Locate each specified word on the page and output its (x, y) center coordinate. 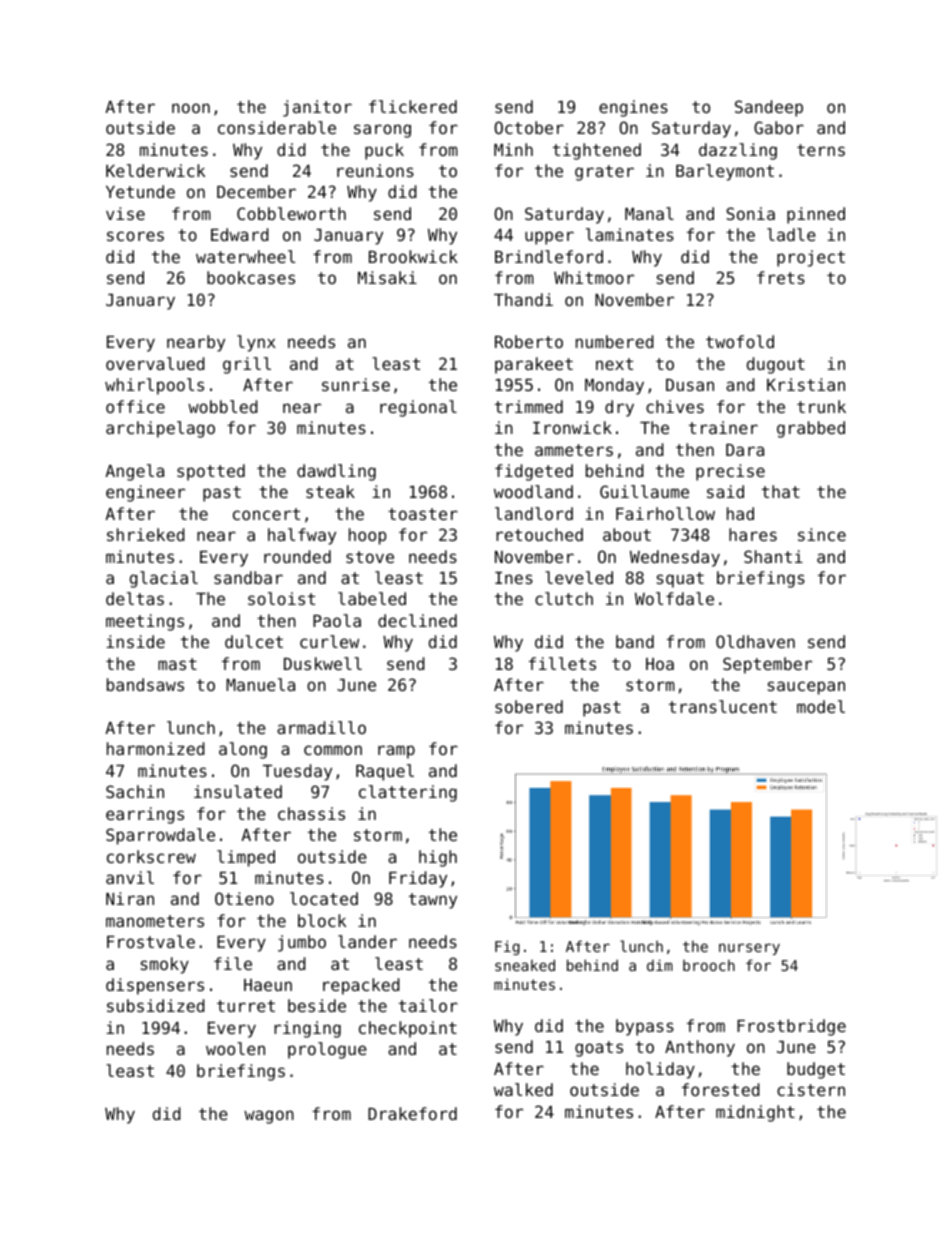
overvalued (155, 363)
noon (191, 108)
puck (384, 151)
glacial (164, 579)
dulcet (254, 641)
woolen (235, 1048)
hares (753, 534)
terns (821, 150)
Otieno (244, 898)
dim (660, 965)
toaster (423, 514)
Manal (649, 213)
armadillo (321, 727)
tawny (433, 901)
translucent (723, 706)
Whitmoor (594, 277)
